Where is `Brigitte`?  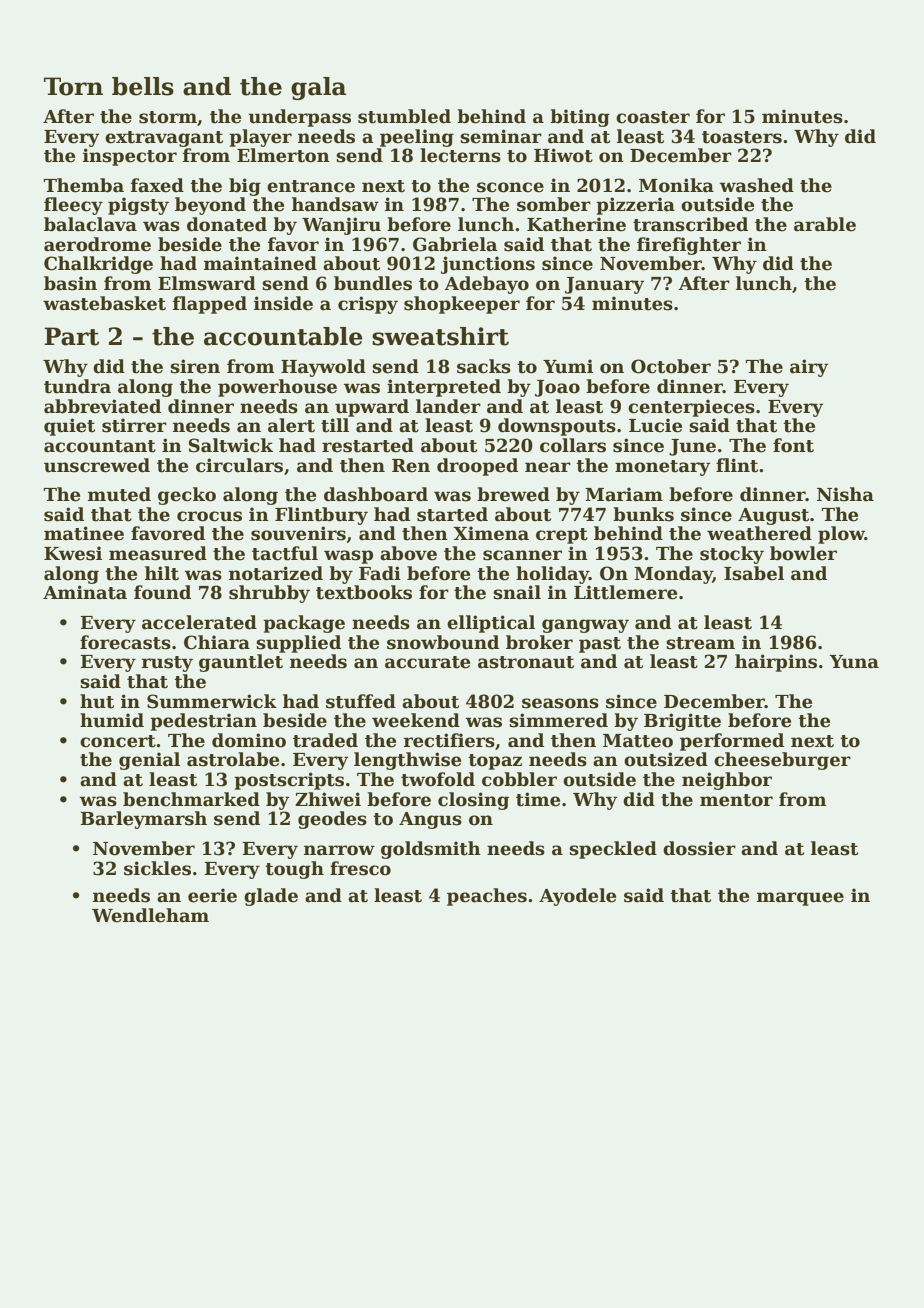
Brigitte is located at coordinates (682, 722).
